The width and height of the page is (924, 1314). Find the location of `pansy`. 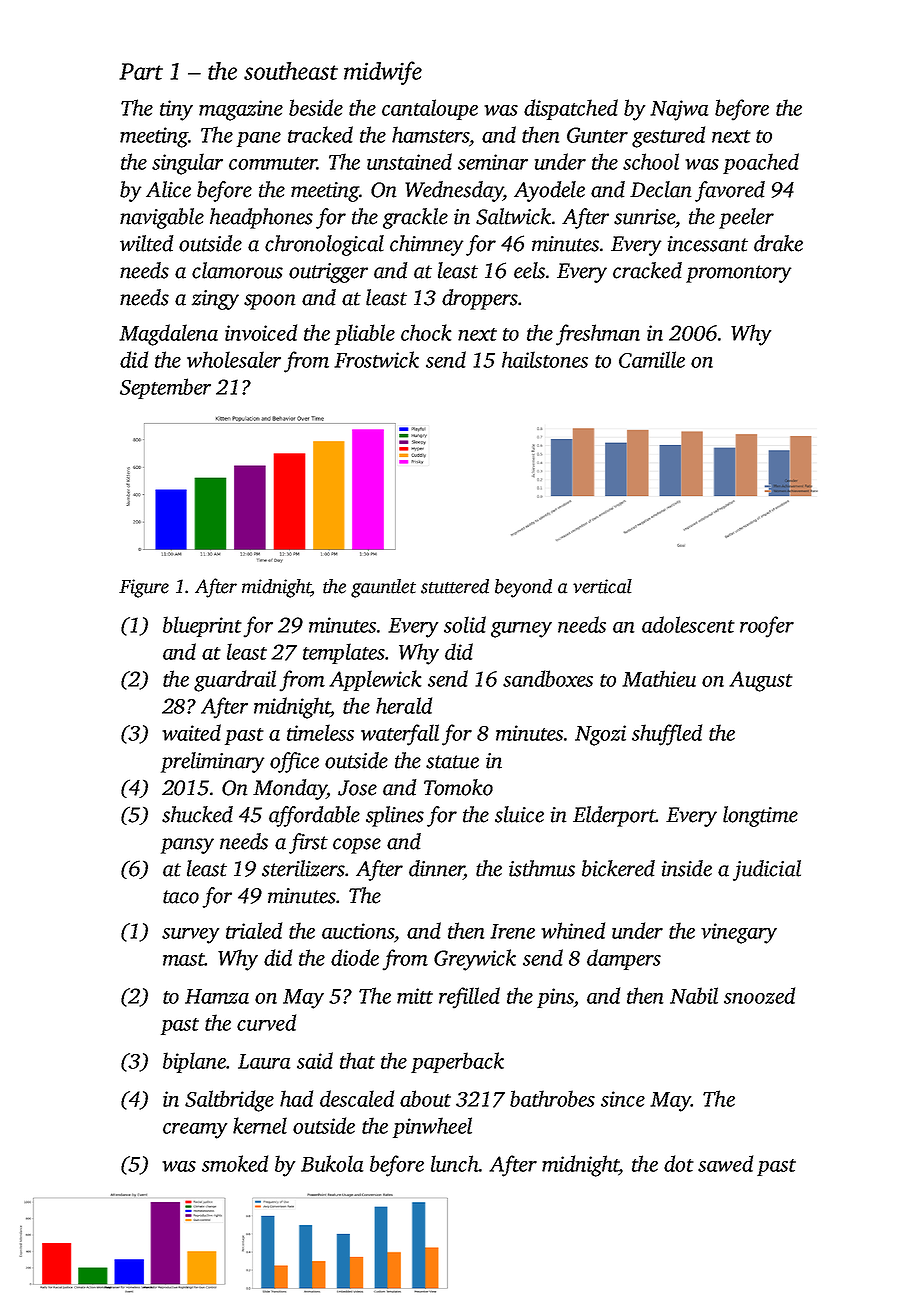

pansy is located at coordinates (187, 846).
